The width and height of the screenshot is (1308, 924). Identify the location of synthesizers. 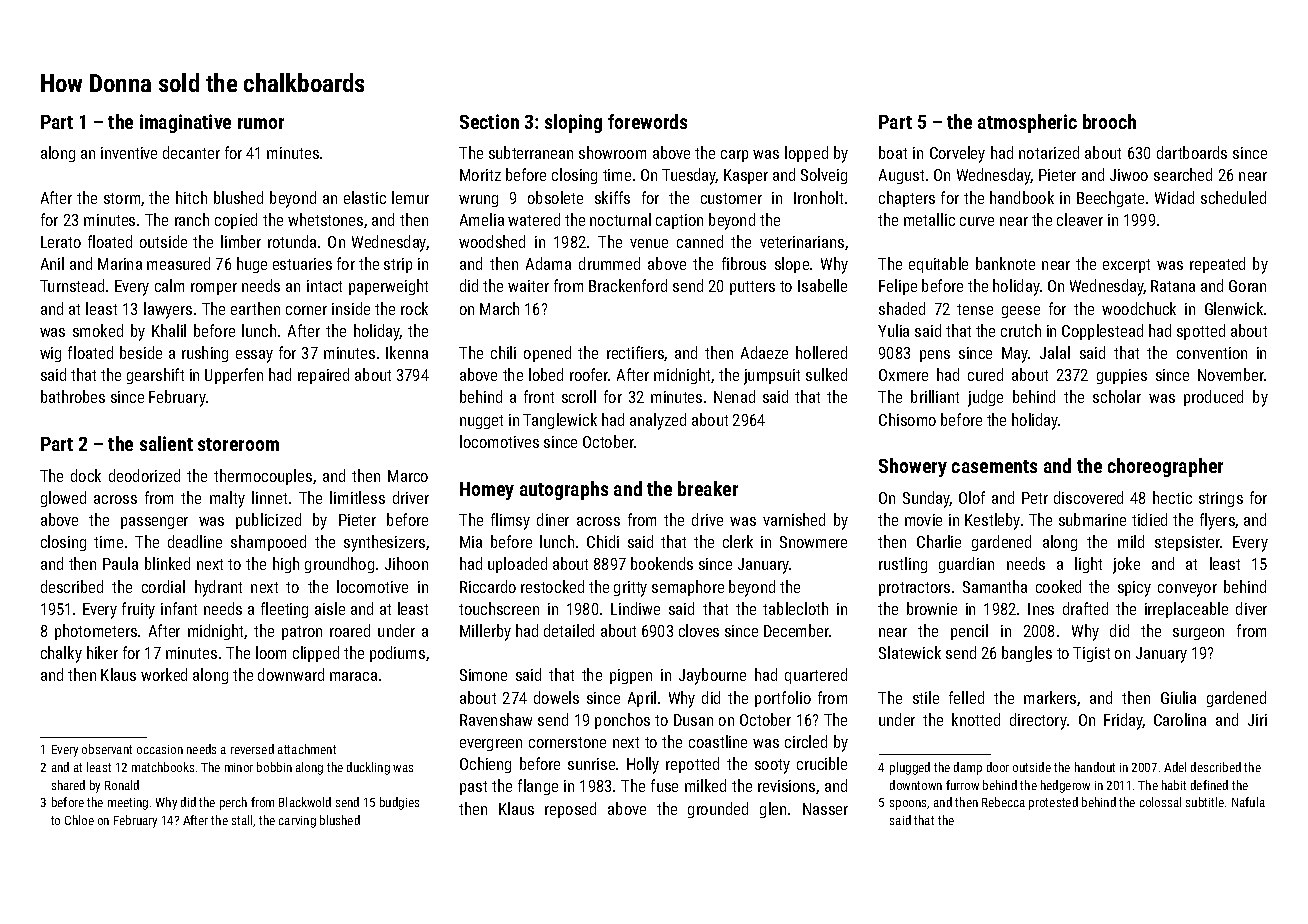
(384, 543).
